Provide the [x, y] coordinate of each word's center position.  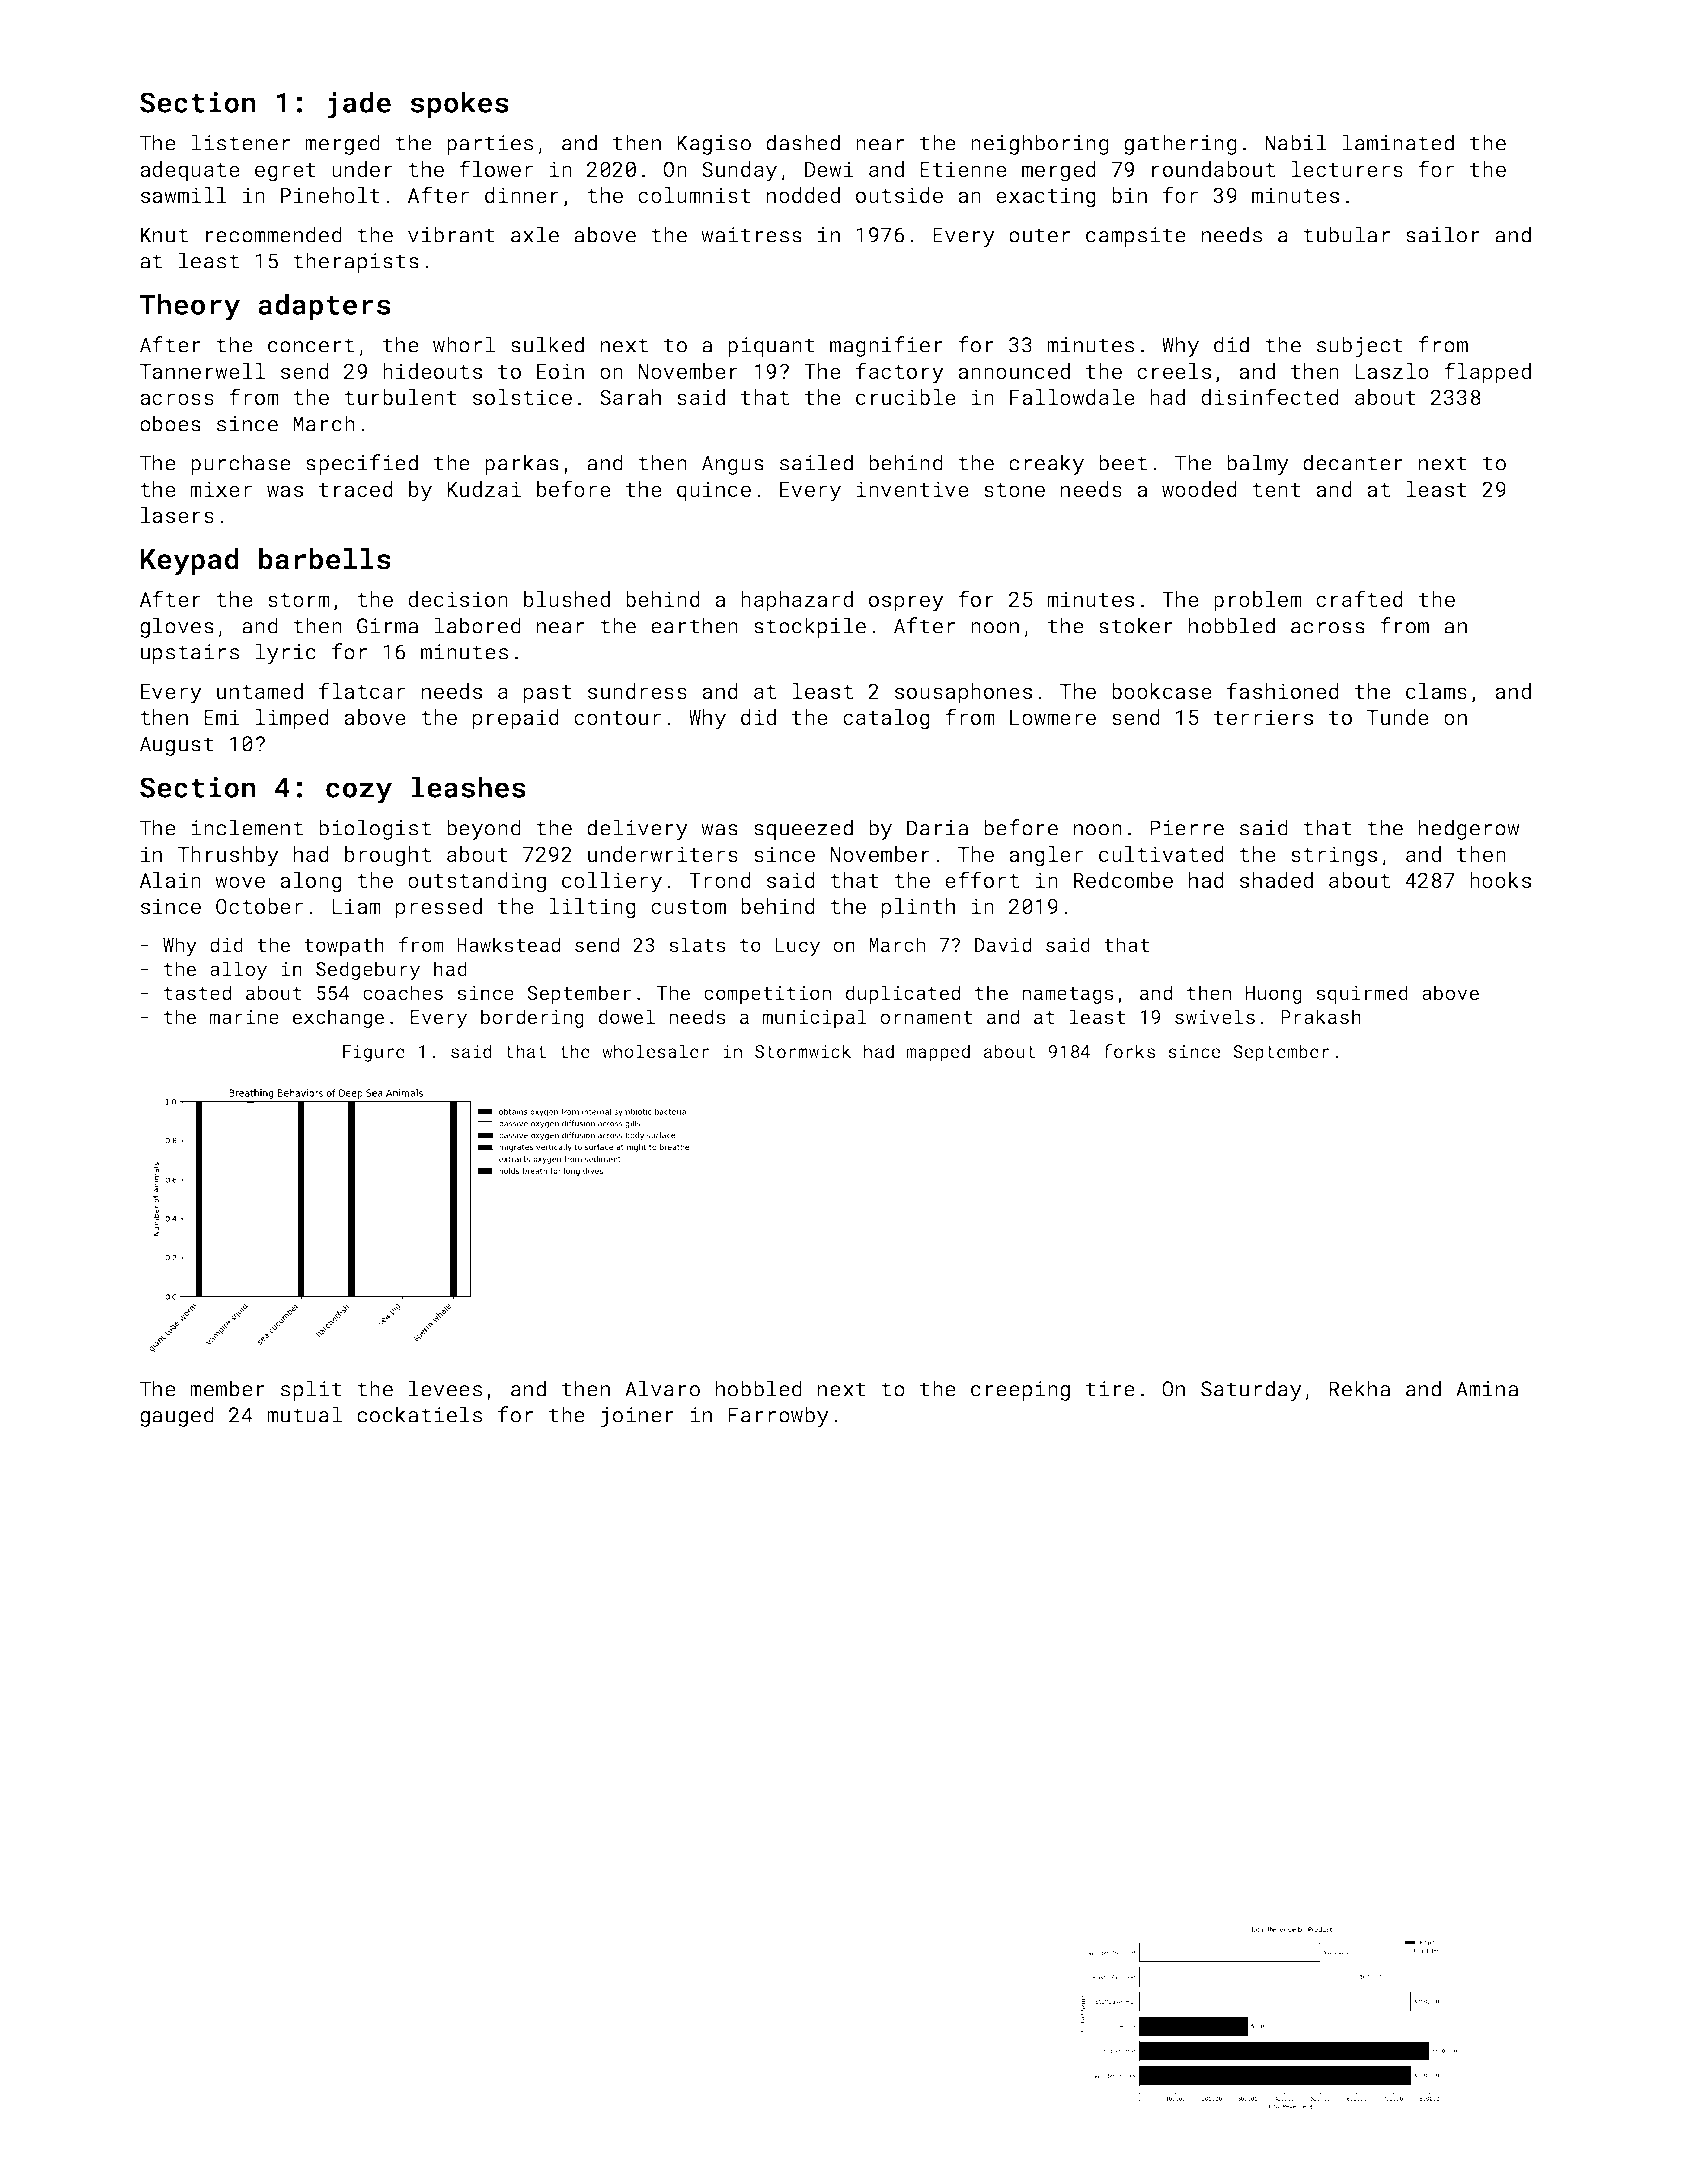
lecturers [1347, 169]
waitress [751, 235]
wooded [1199, 489]
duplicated [903, 994]
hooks [1500, 880]
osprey [906, 603]
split [311, 1390]
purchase [241, 464]
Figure [374, 1053]
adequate [190, 171]
